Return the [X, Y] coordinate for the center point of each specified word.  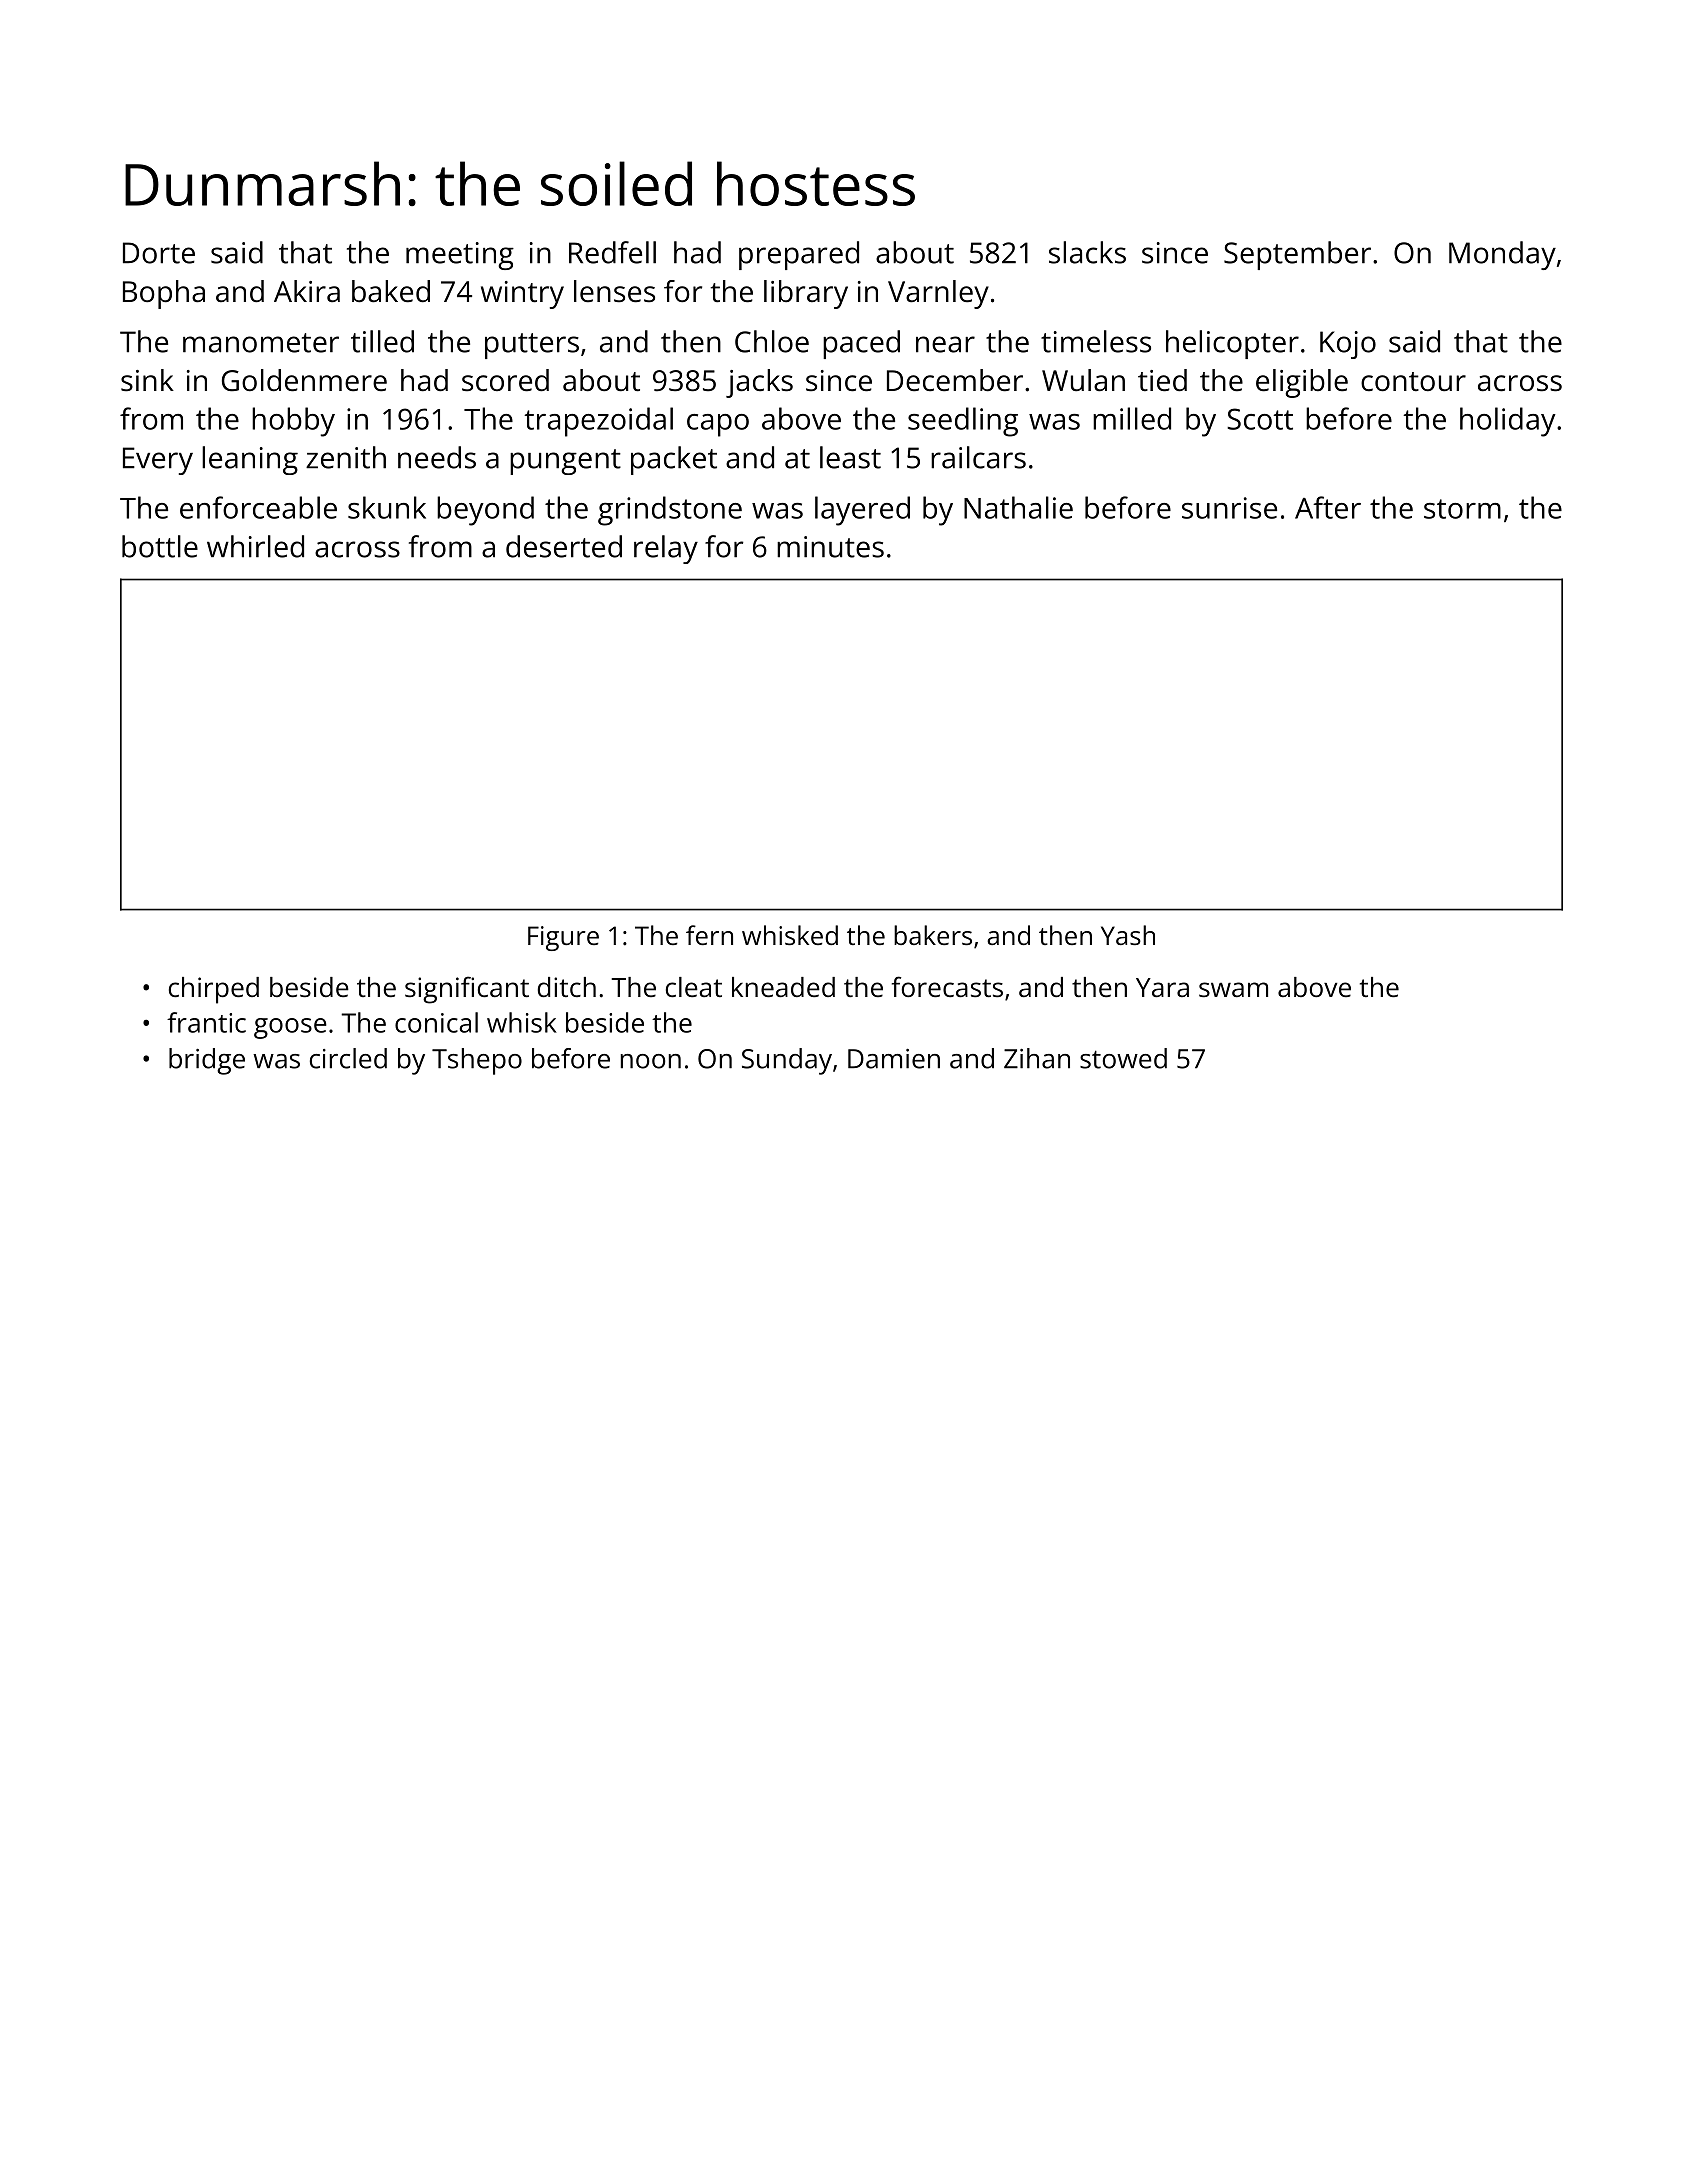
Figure [563, 938]
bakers [933, 935]
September [1297, 255]
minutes [830, 547]
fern [709, 935]
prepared [799, 255]
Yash [1128, 935]
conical [436, 1022]
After [1328, 507]
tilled [382, 341]
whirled [255, 546]
